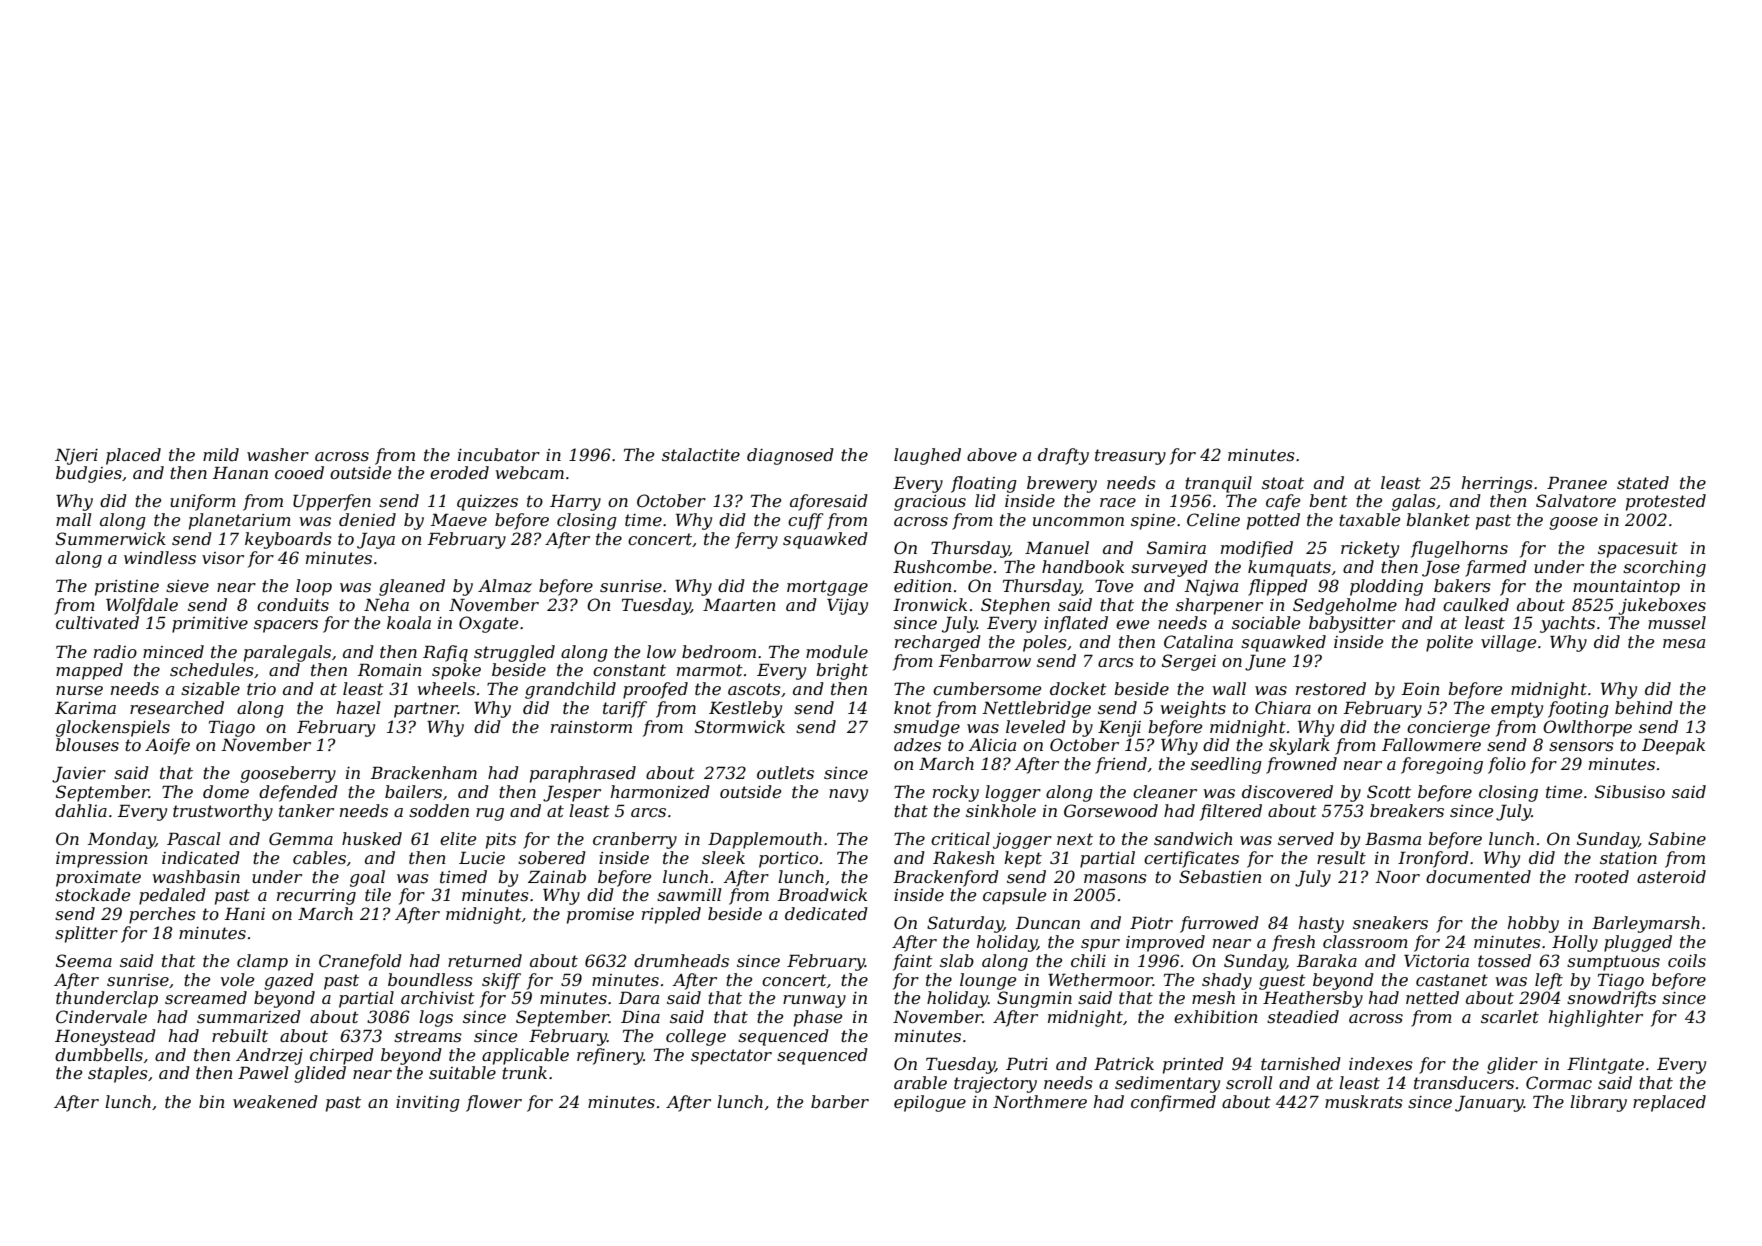 This document has width=1762, height=1246. I want to click on treasury, so click(1130, 457).
